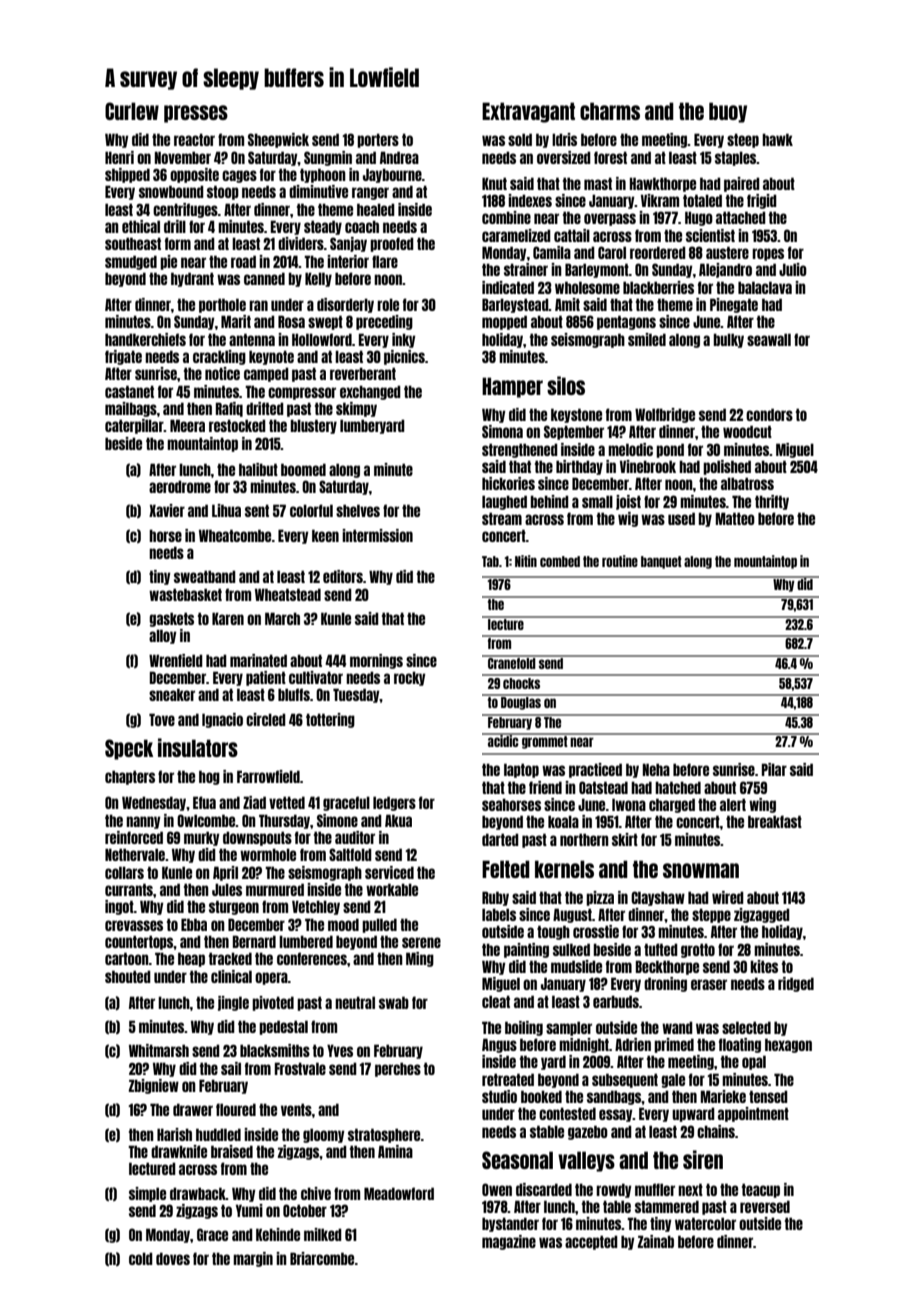 Image resolution: width=924 pixels, height=1308 pixels. What do you see at coordinates (742, 184) in the screenshot?
I see `paired` at bounding box center [742, 184].
